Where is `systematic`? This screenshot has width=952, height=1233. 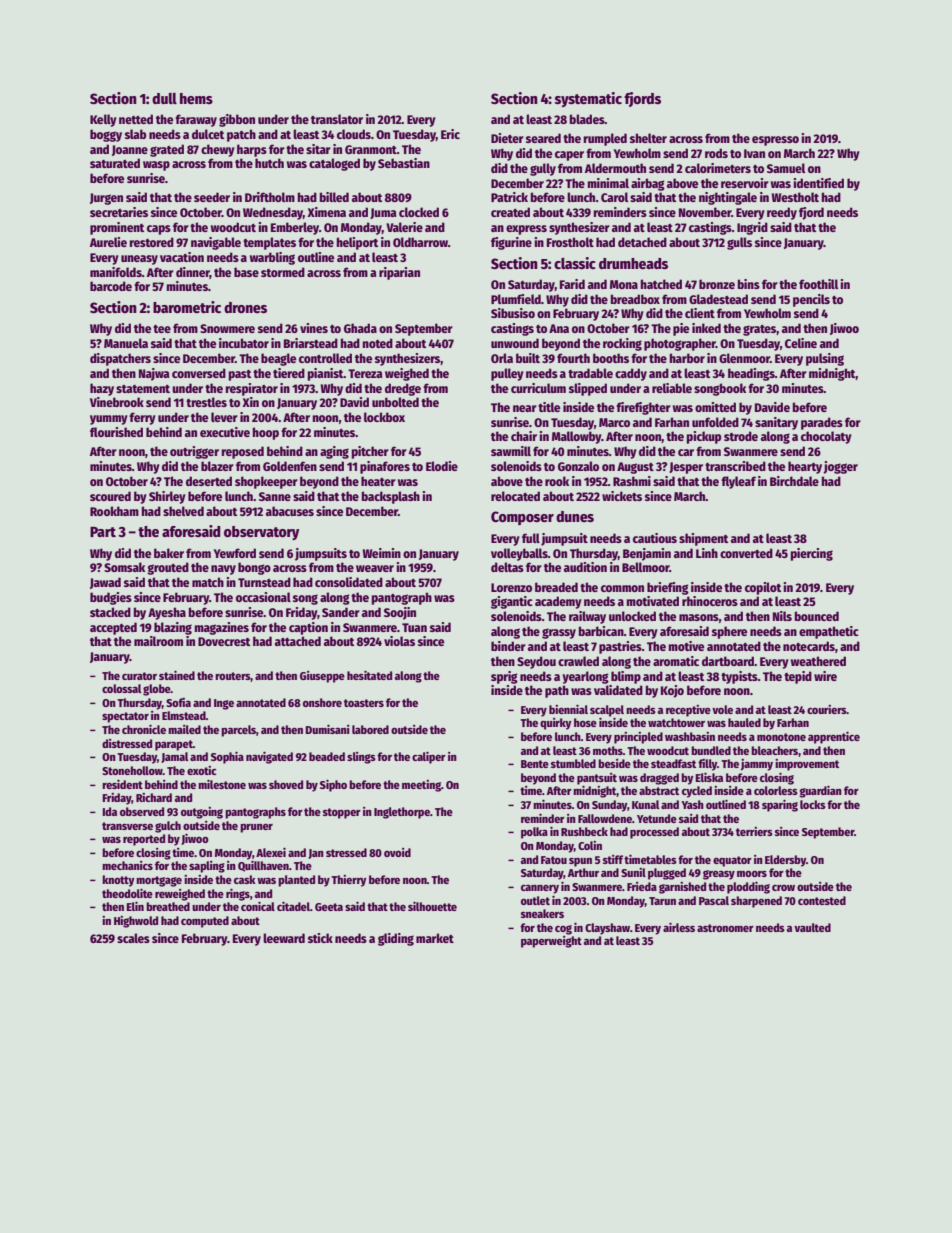
systematic is located at coordinates (588, 99).
